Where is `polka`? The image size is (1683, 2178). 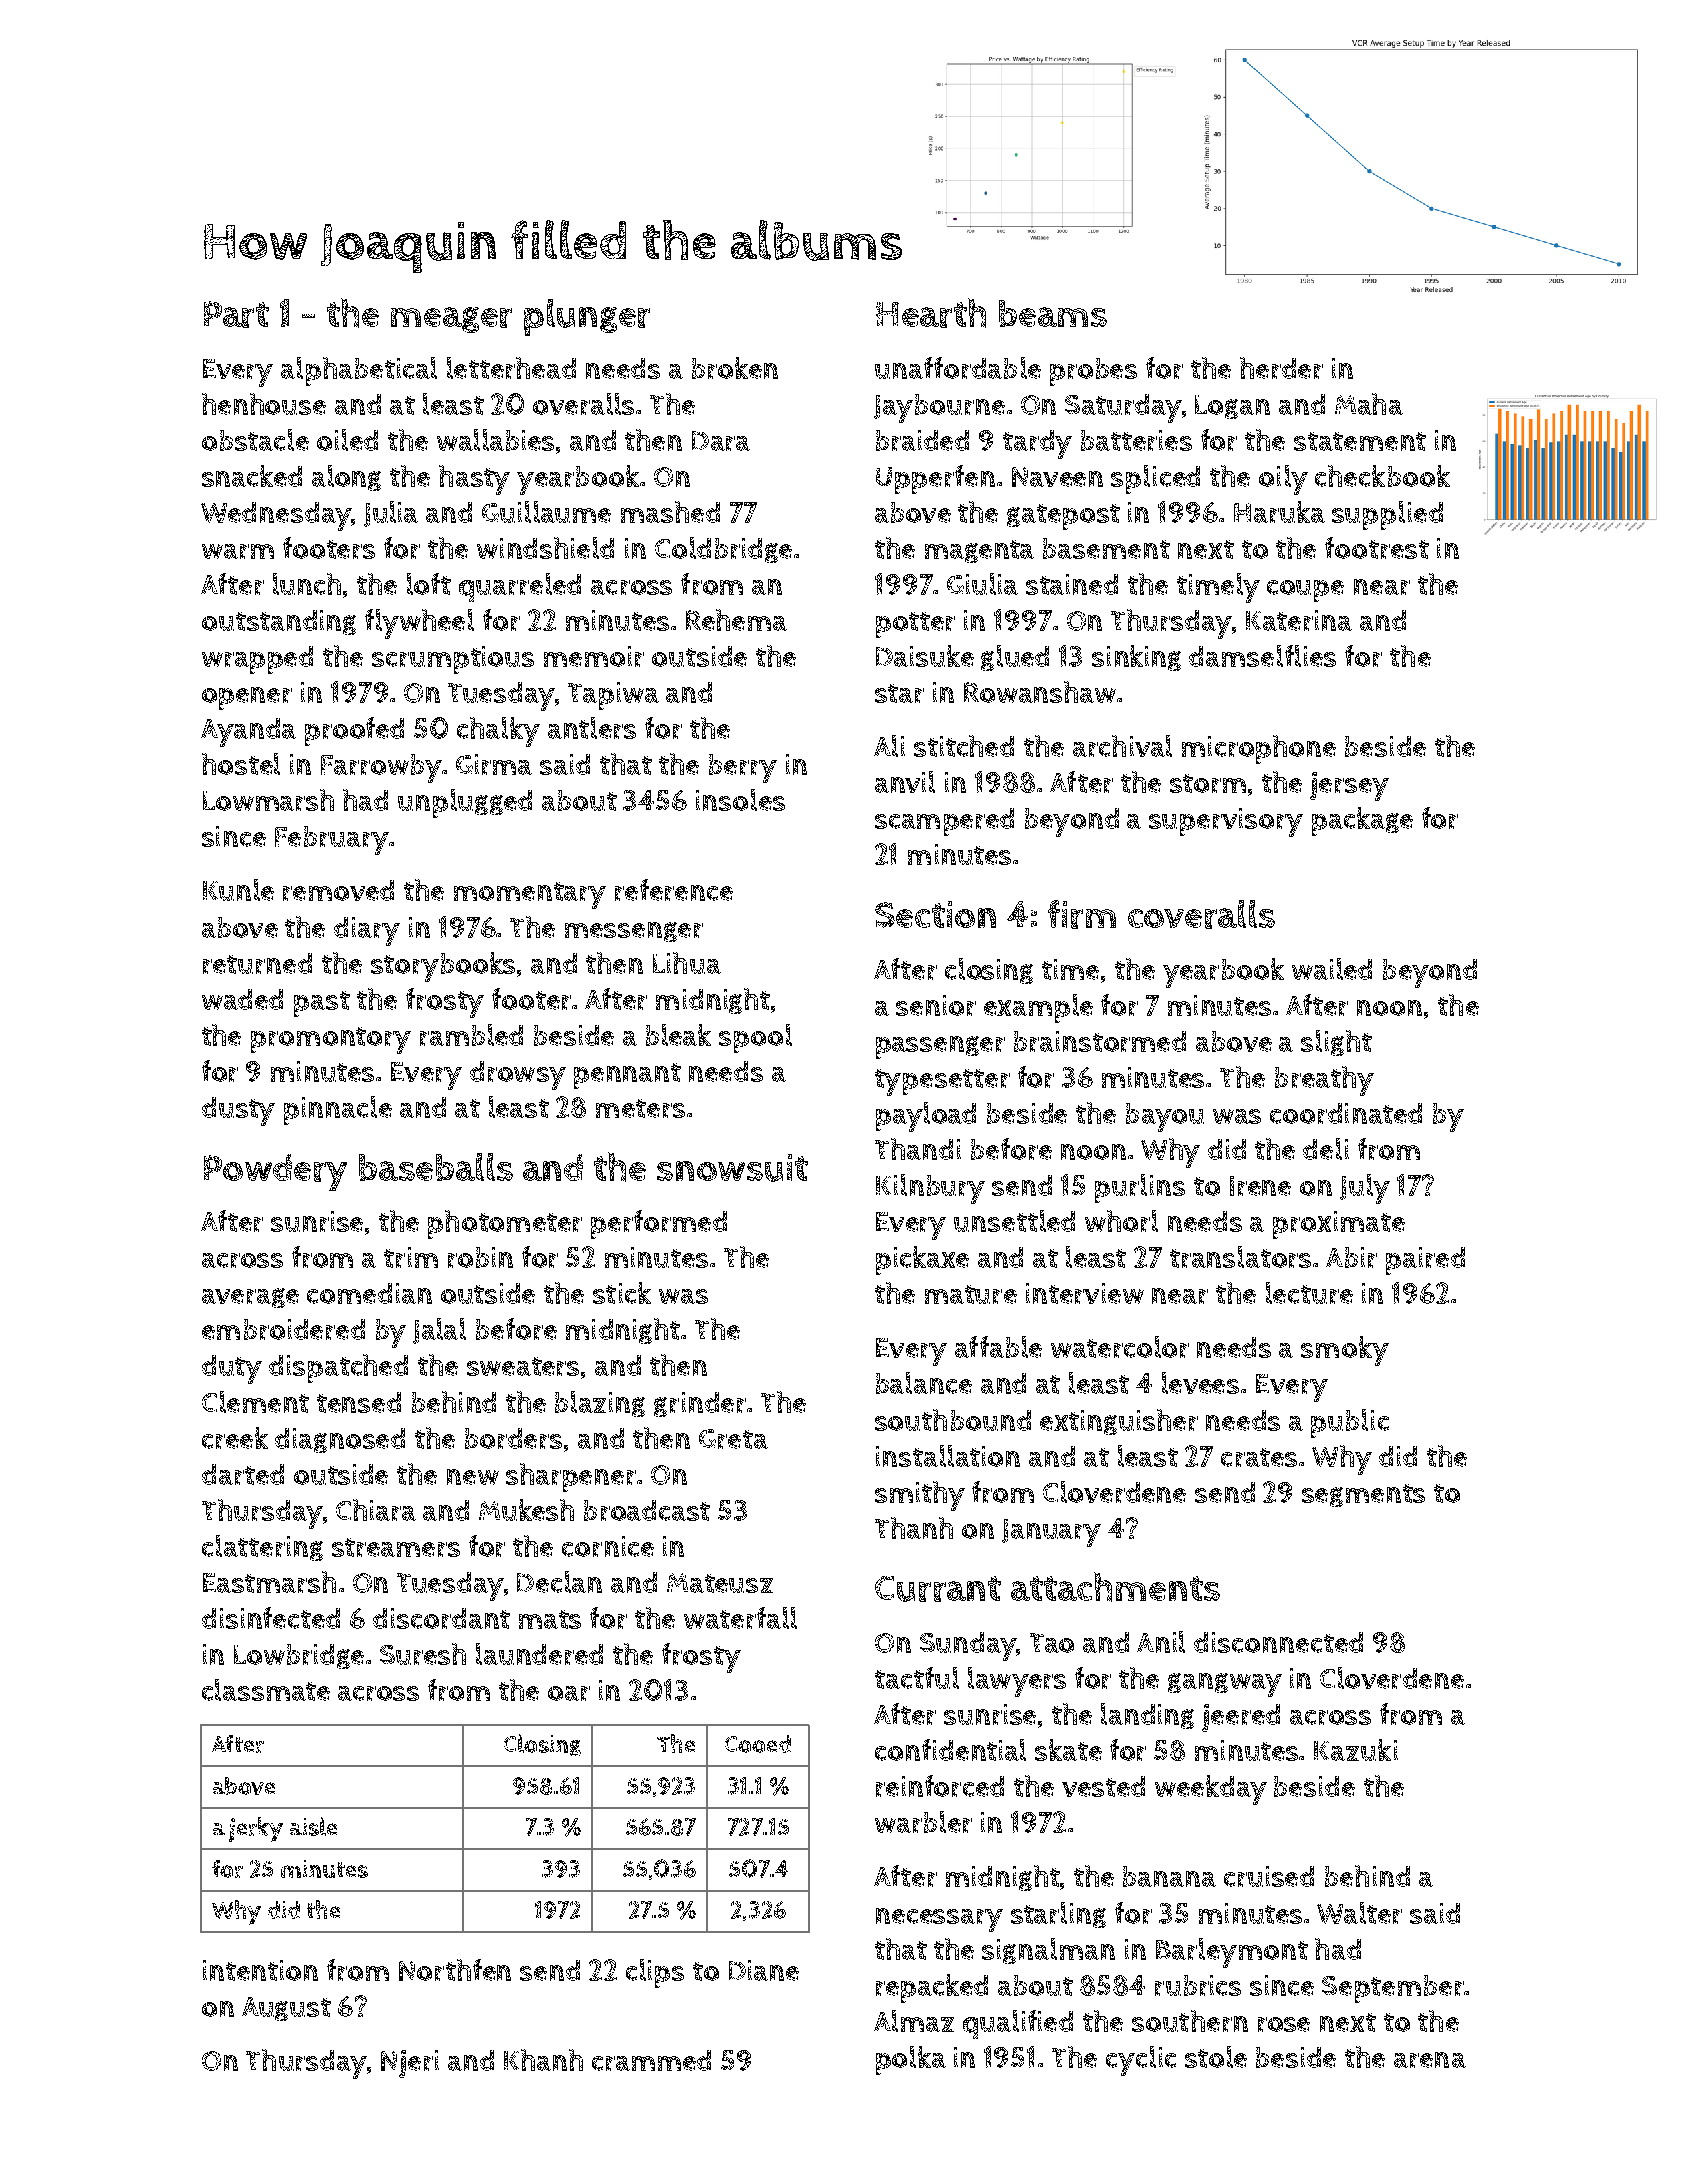
polka is located at coordinates (911, 2060).
